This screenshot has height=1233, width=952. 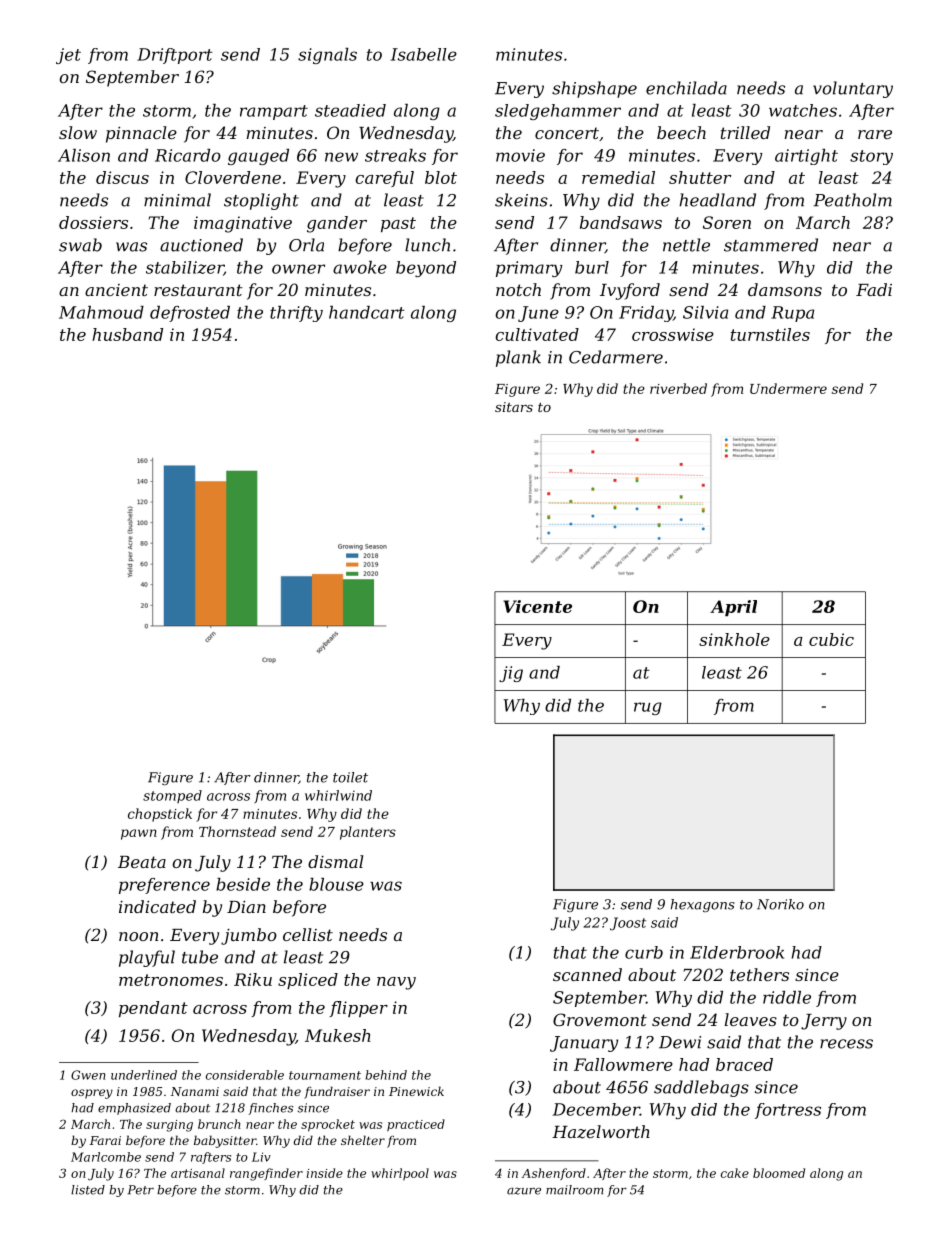 What do you see at coordinates (853, 89) in the screenshot?
I see `voluntary` at bounding box center [853, 89].
